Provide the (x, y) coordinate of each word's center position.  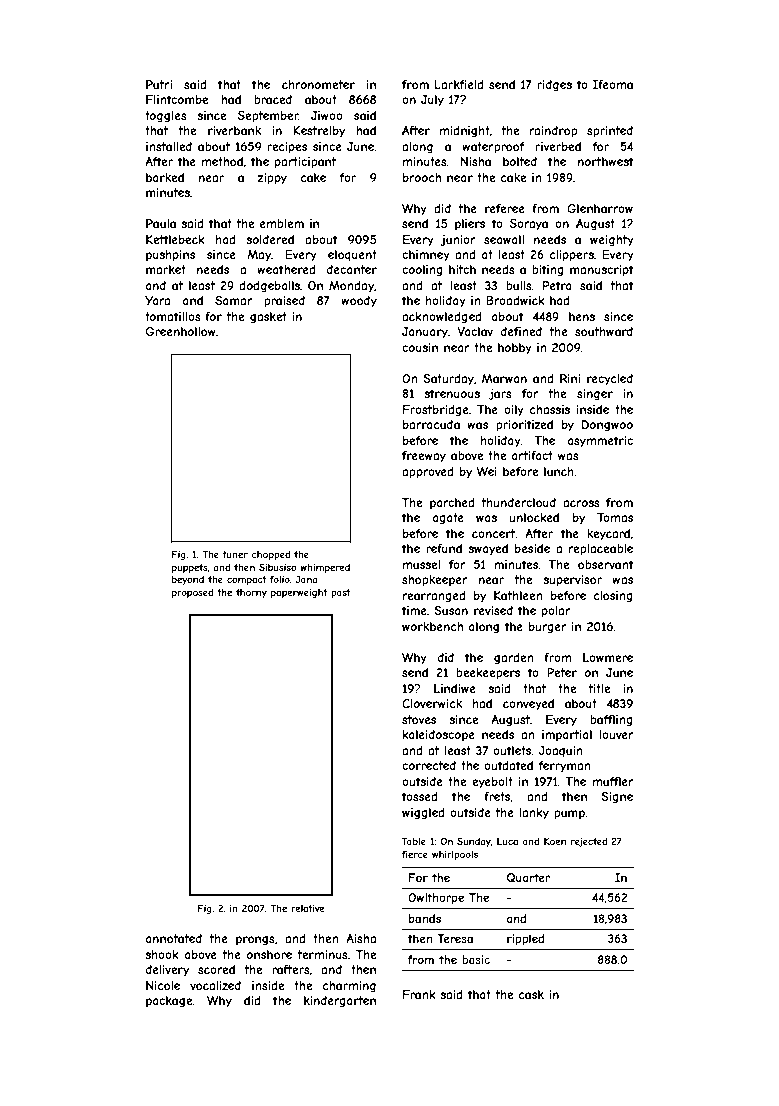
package (169, 1002)
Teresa (455, 938)
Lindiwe (455, 688)
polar (556, 612)
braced (273, 99)
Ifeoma (613, 84)
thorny (251, 593)
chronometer (318, 84)
